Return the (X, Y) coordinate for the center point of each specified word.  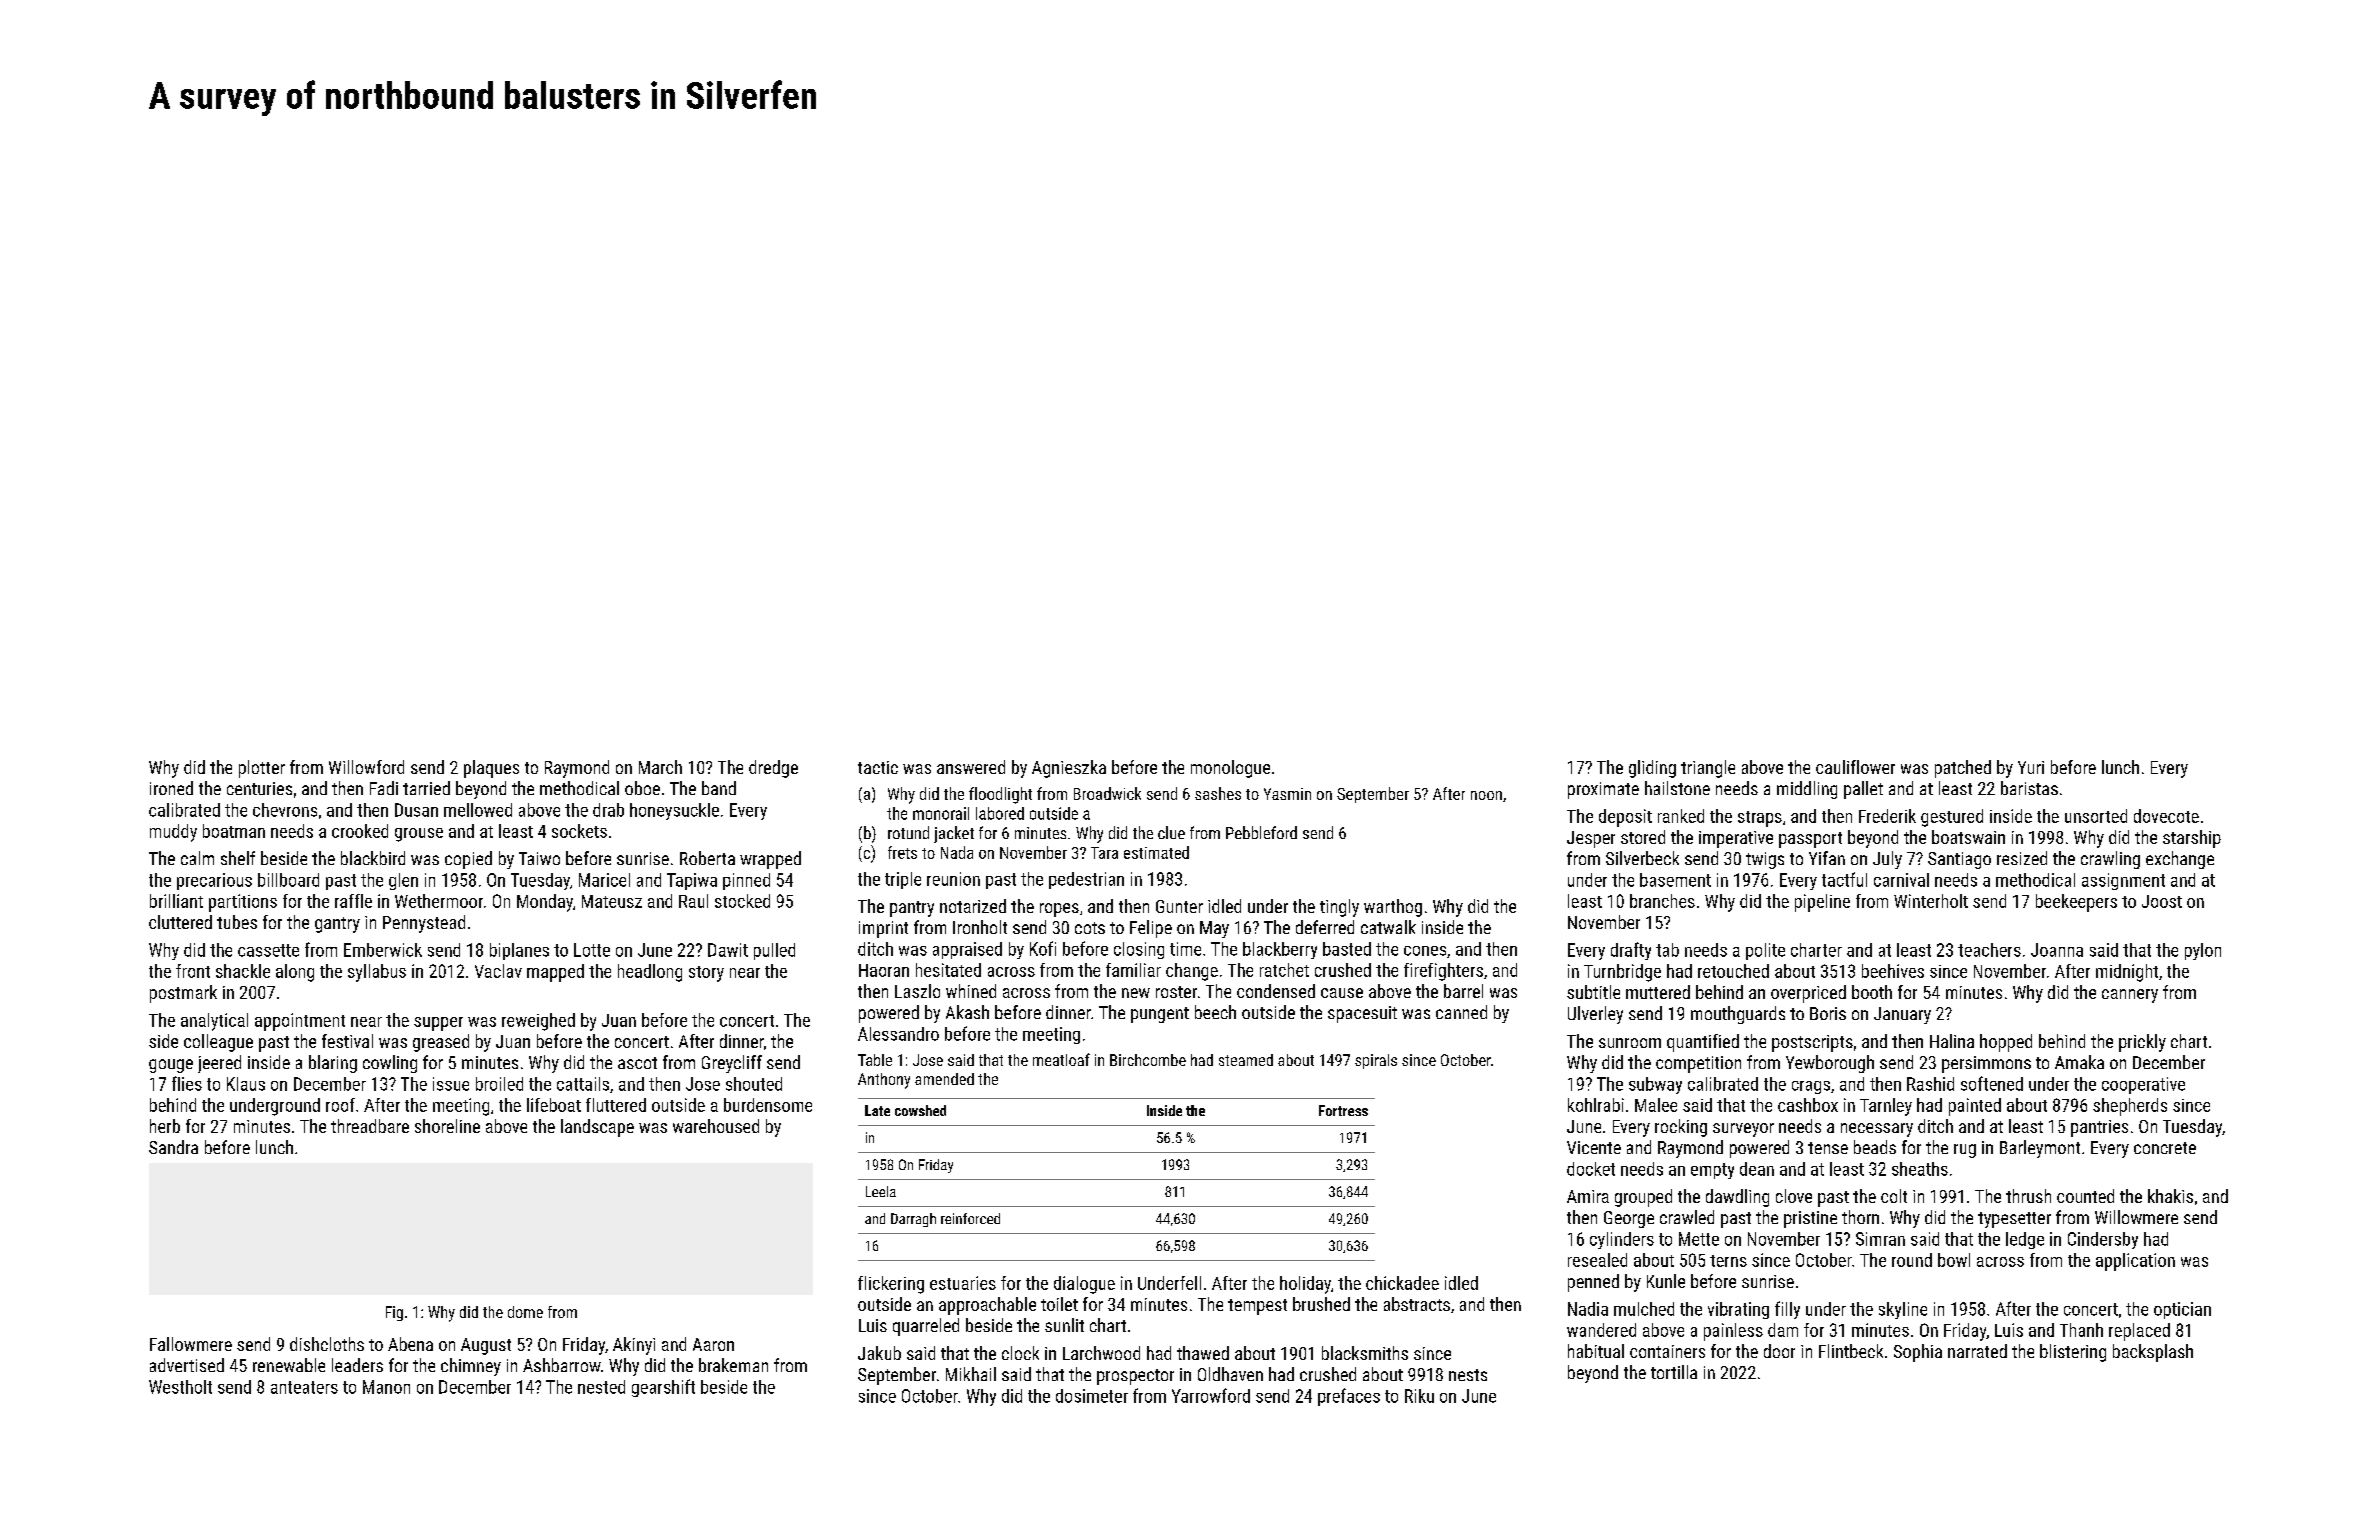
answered (971, 767)
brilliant (176, 901)
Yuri (2031, 767)
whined (971, 991)
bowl (1954, 1260)
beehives (1893, 971)
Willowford (366, 767)
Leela (881, 1191)
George (1629, 1219)
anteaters (304, 1387)
